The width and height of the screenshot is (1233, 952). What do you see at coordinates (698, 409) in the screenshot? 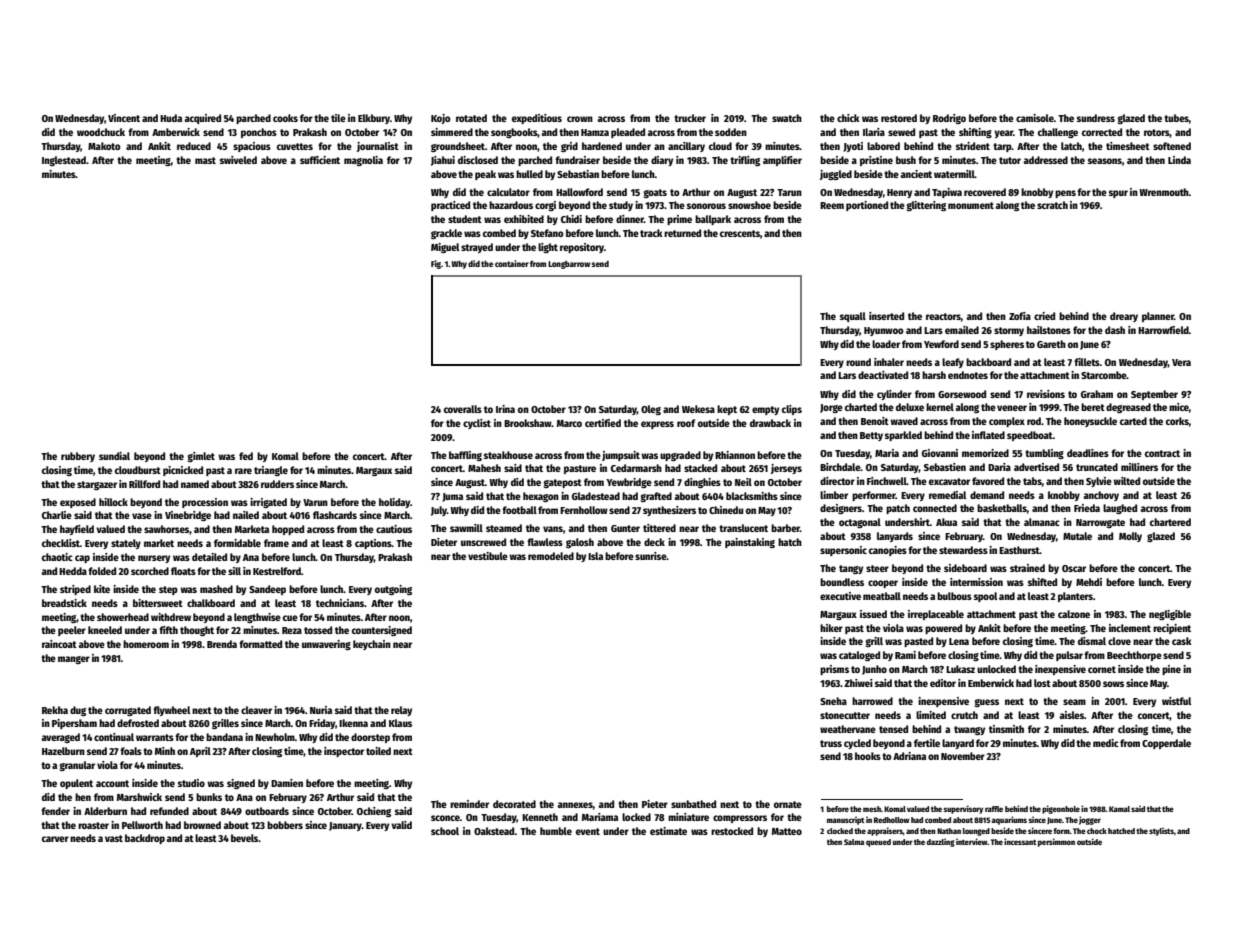
I see `Wekesa` at bounding box center [698, 409].
